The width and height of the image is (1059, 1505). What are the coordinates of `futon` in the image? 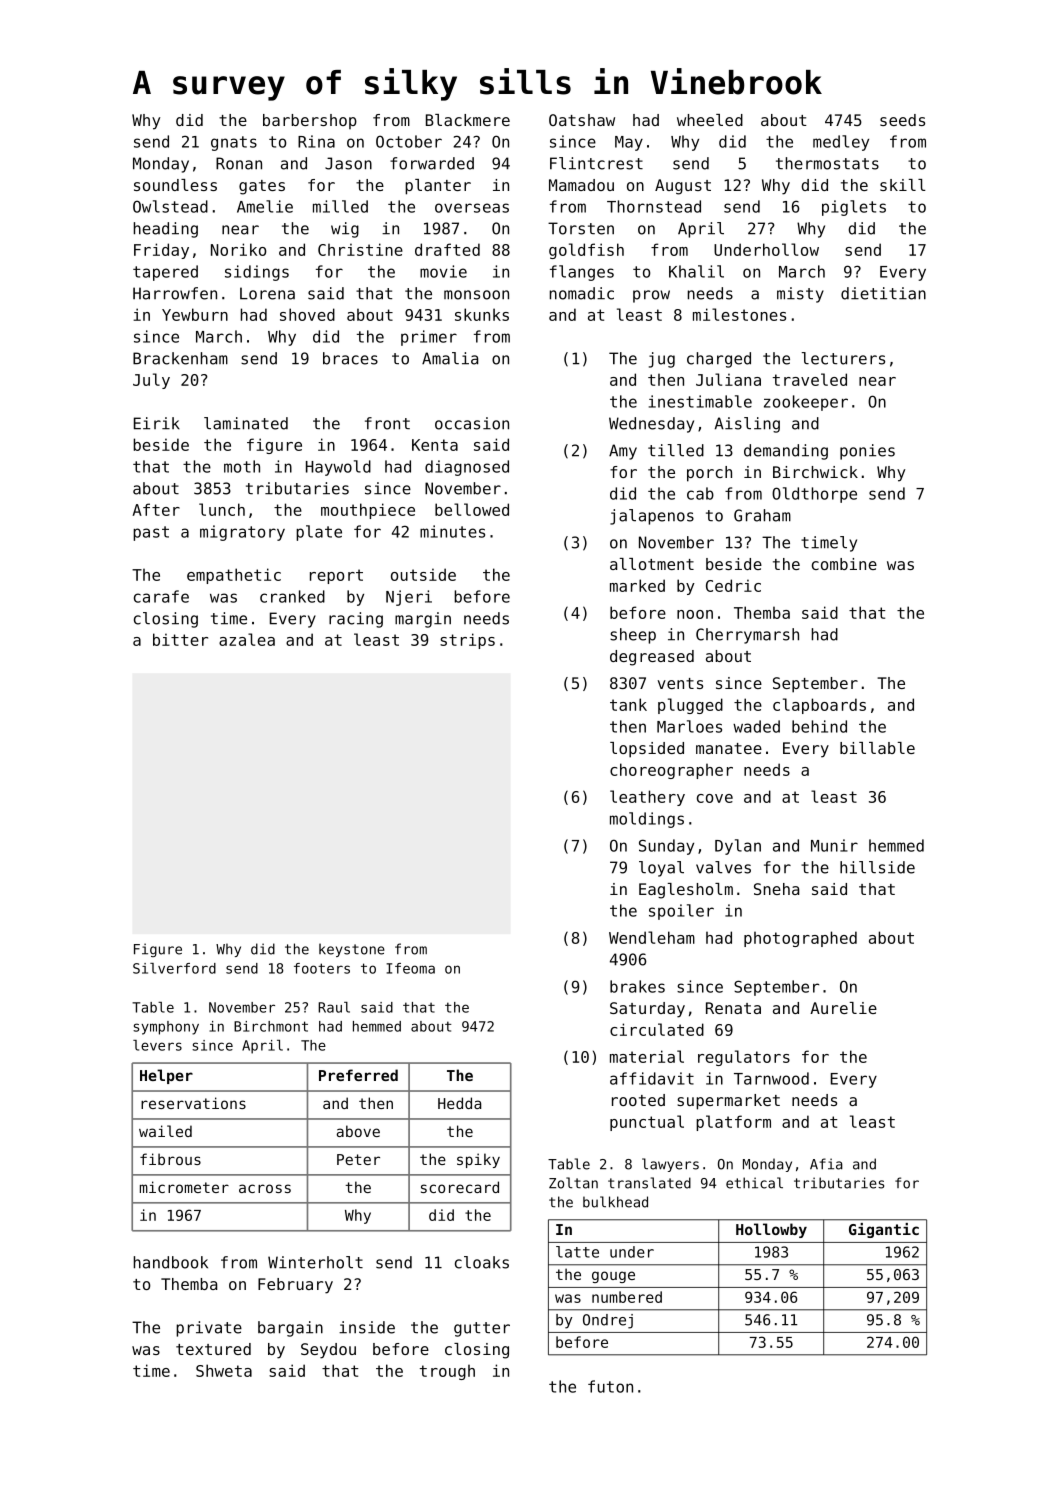 It's located at (610, 1386).
